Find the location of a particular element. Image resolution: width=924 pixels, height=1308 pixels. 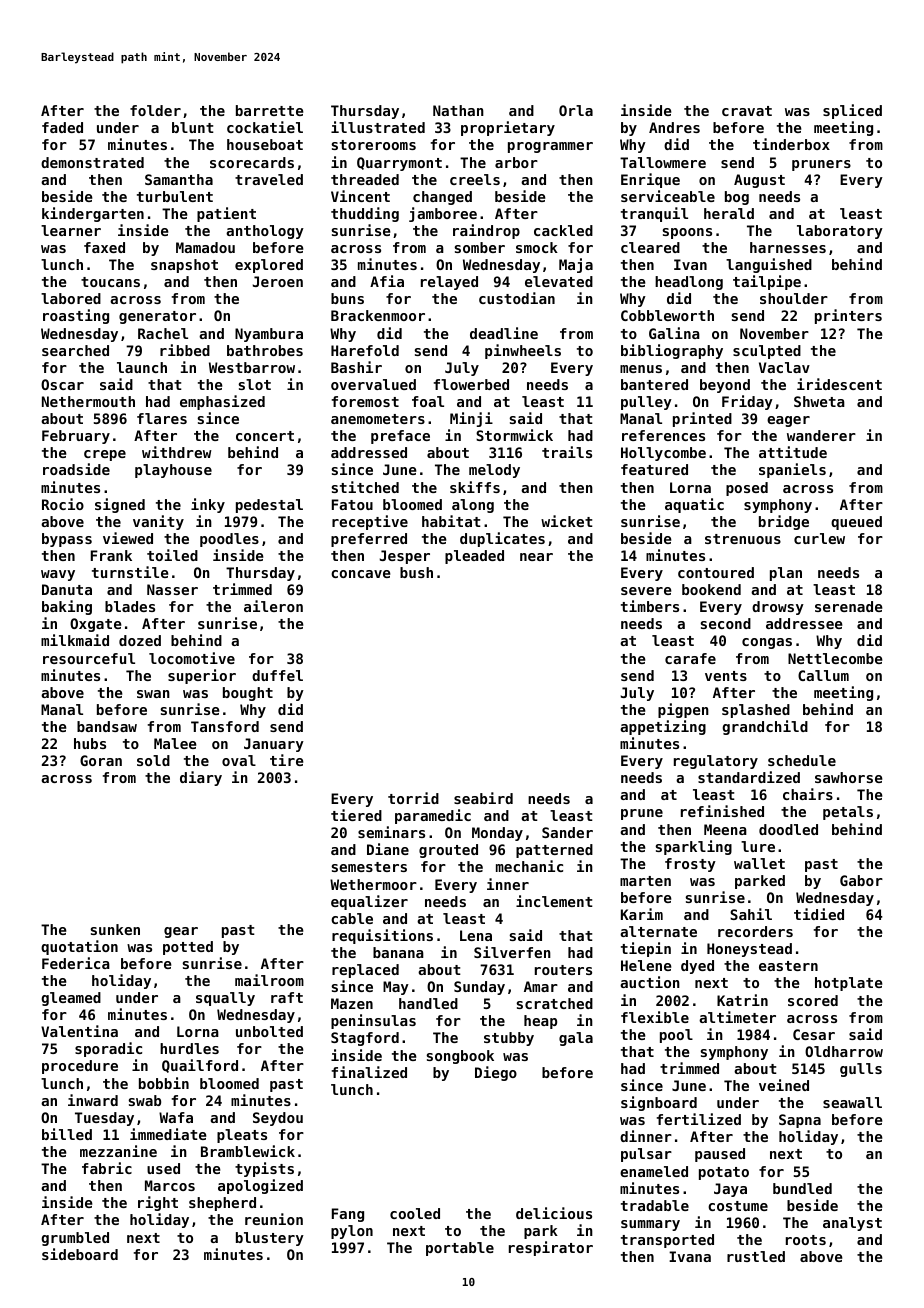

baking is located at coordinates (67, 607).
